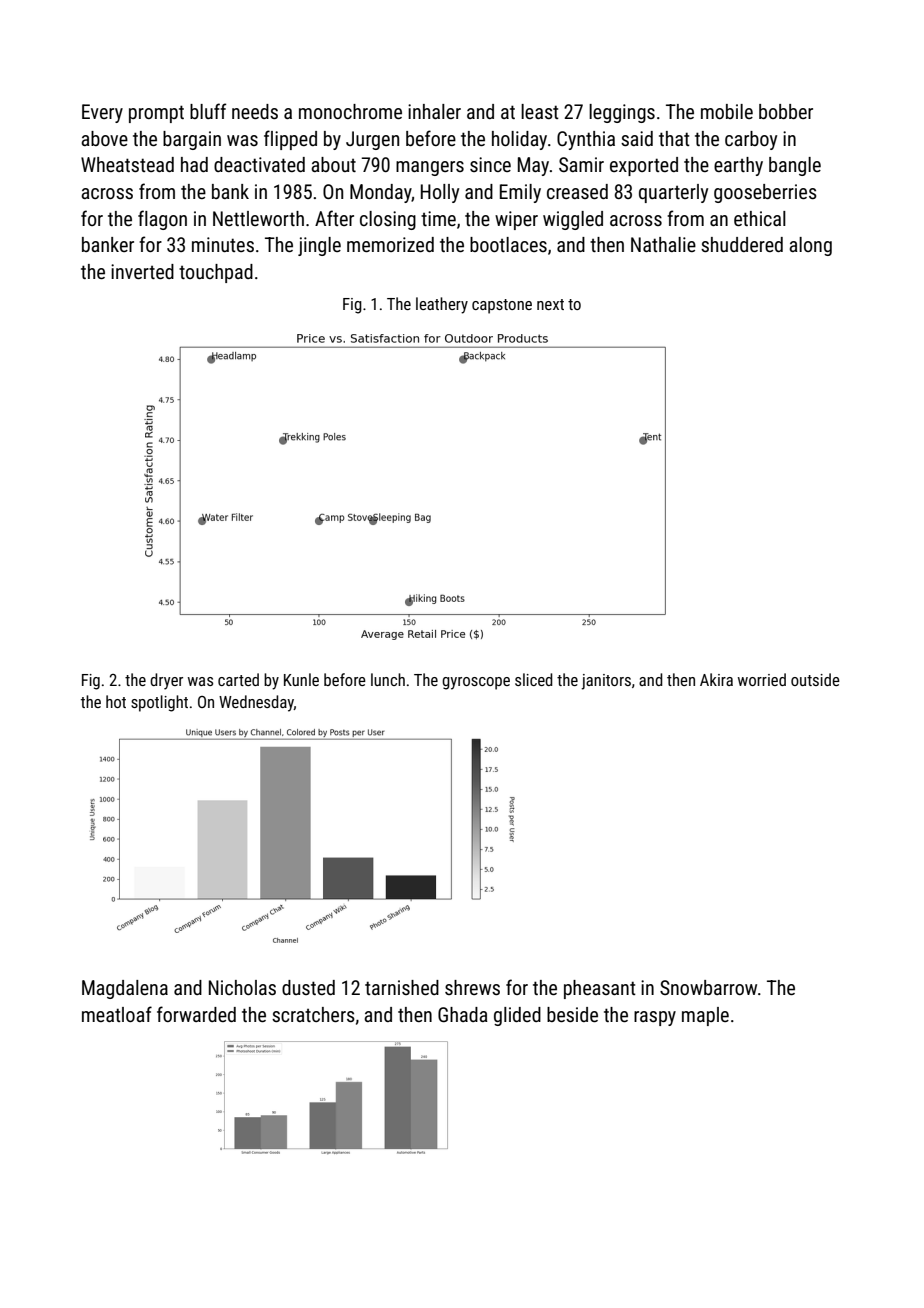  What do you see at coordinates (815, 679) in the screenshot?
I see `outside` at bounding box center [815, 679].
